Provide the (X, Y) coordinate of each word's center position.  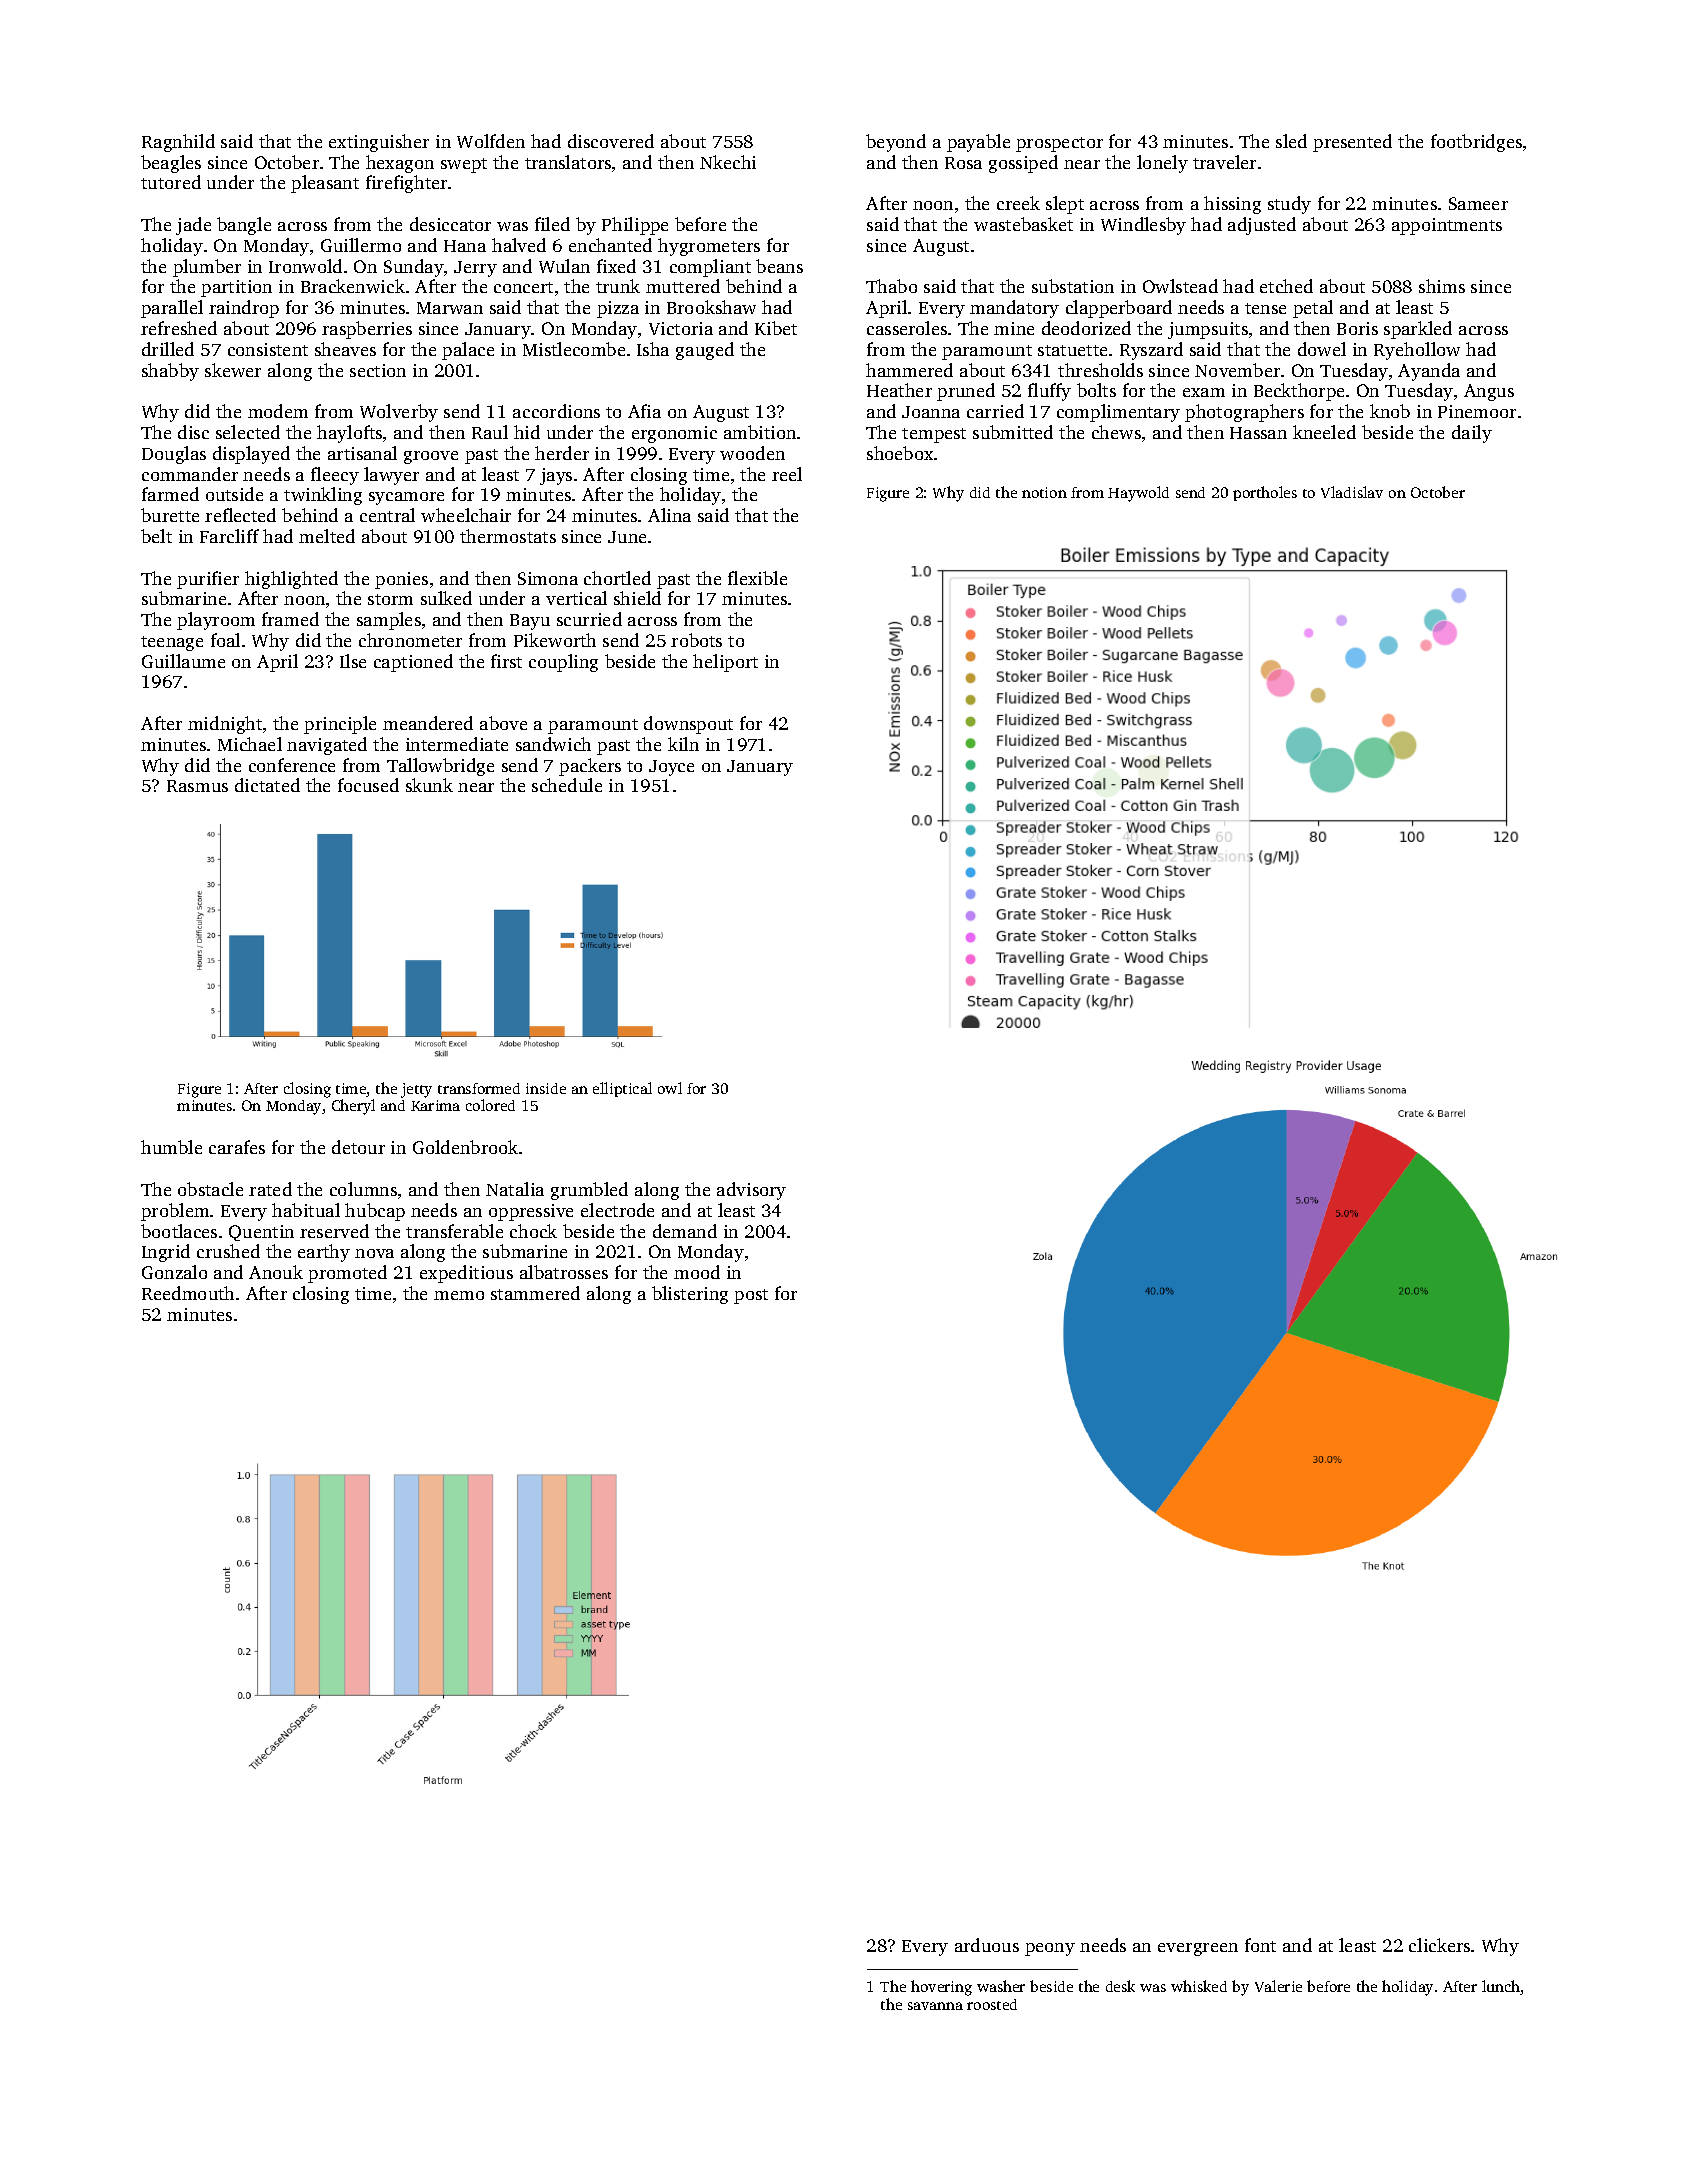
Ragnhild (178, 143)
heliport (725, 663)
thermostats (508, 536)
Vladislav (1352, 492)
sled (1291, 141)
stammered (535, 1293)
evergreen (1198, 1949)
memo (459, 1295)
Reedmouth (188, 1293)
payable (978, 143)
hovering (941, 1988)
